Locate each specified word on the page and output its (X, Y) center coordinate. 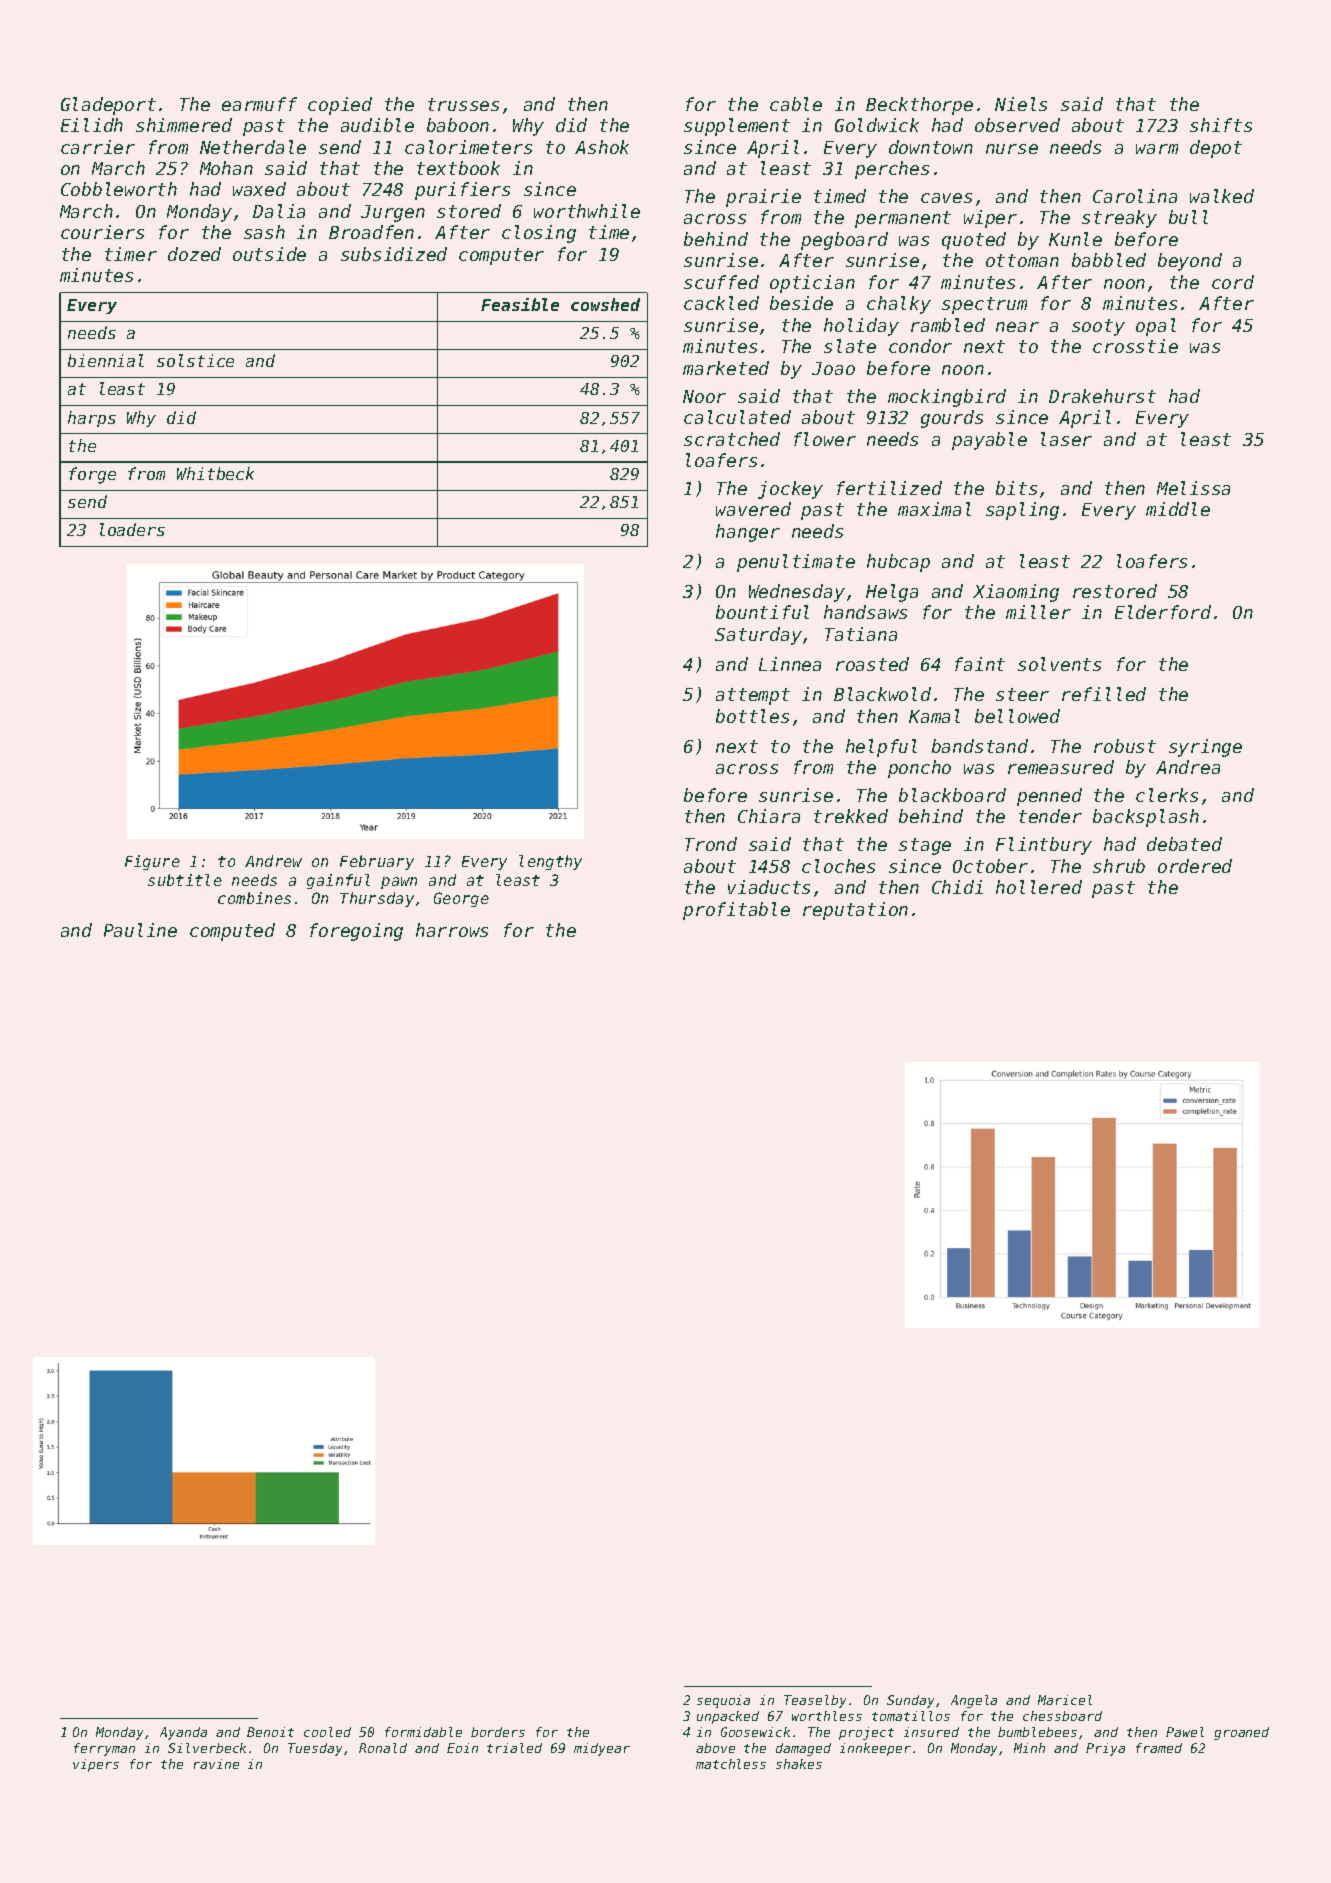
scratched (732, 439)
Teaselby (815, 1701)
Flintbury (1044, 846)
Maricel (1065, 1700)
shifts (1221, 125)
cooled (327, 1732)
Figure (152, 862)
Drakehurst (1102, 396)
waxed (259, 189)
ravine (216, 1764)
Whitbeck (215, 473)
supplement (737, 127)
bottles (752, 716)
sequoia (723, 1701)
